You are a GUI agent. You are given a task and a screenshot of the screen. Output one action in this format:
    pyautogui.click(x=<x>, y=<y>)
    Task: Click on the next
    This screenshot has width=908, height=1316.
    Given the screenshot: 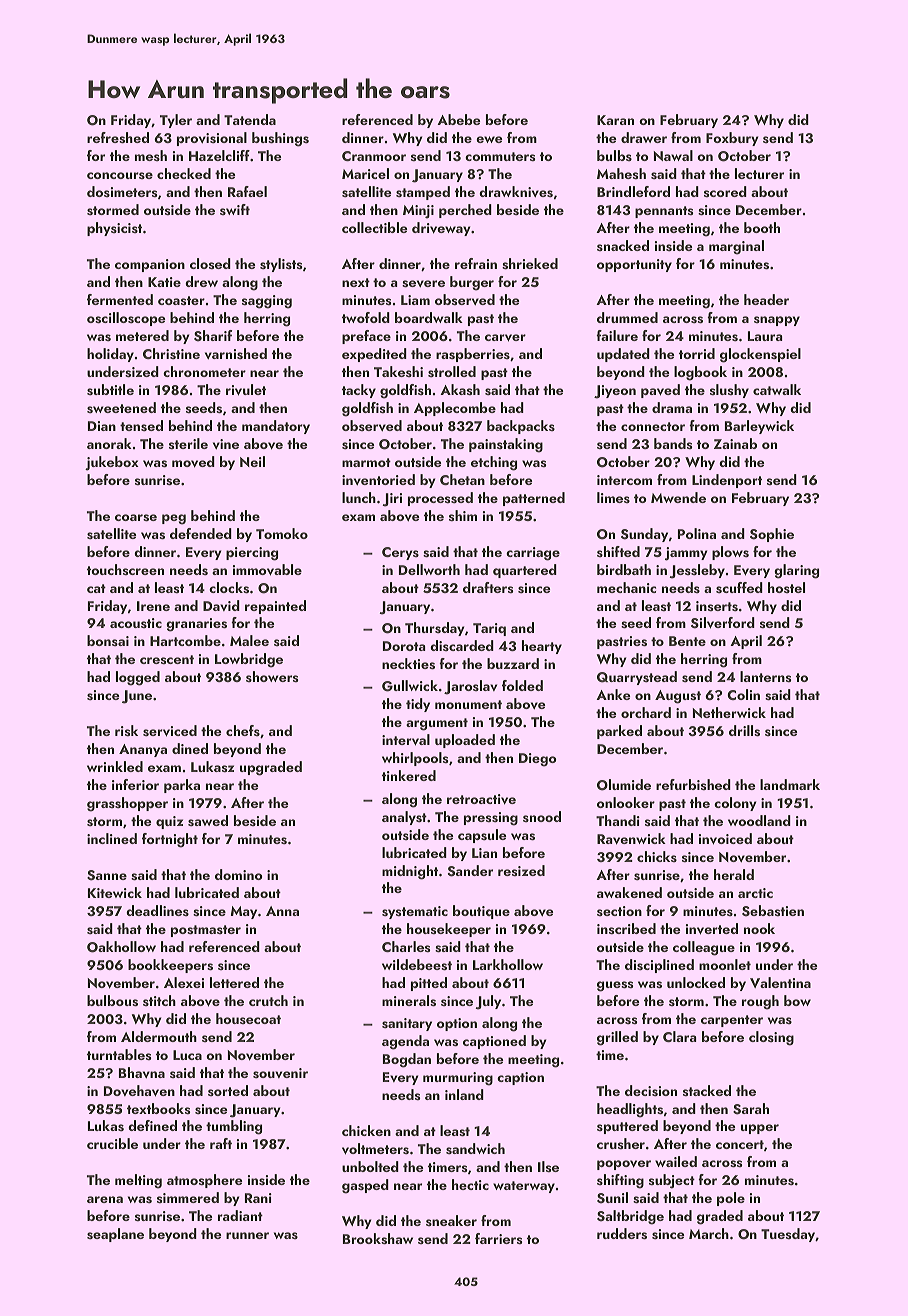 What is the action you would take?
    pyautogui.click(x=356, y=282)
